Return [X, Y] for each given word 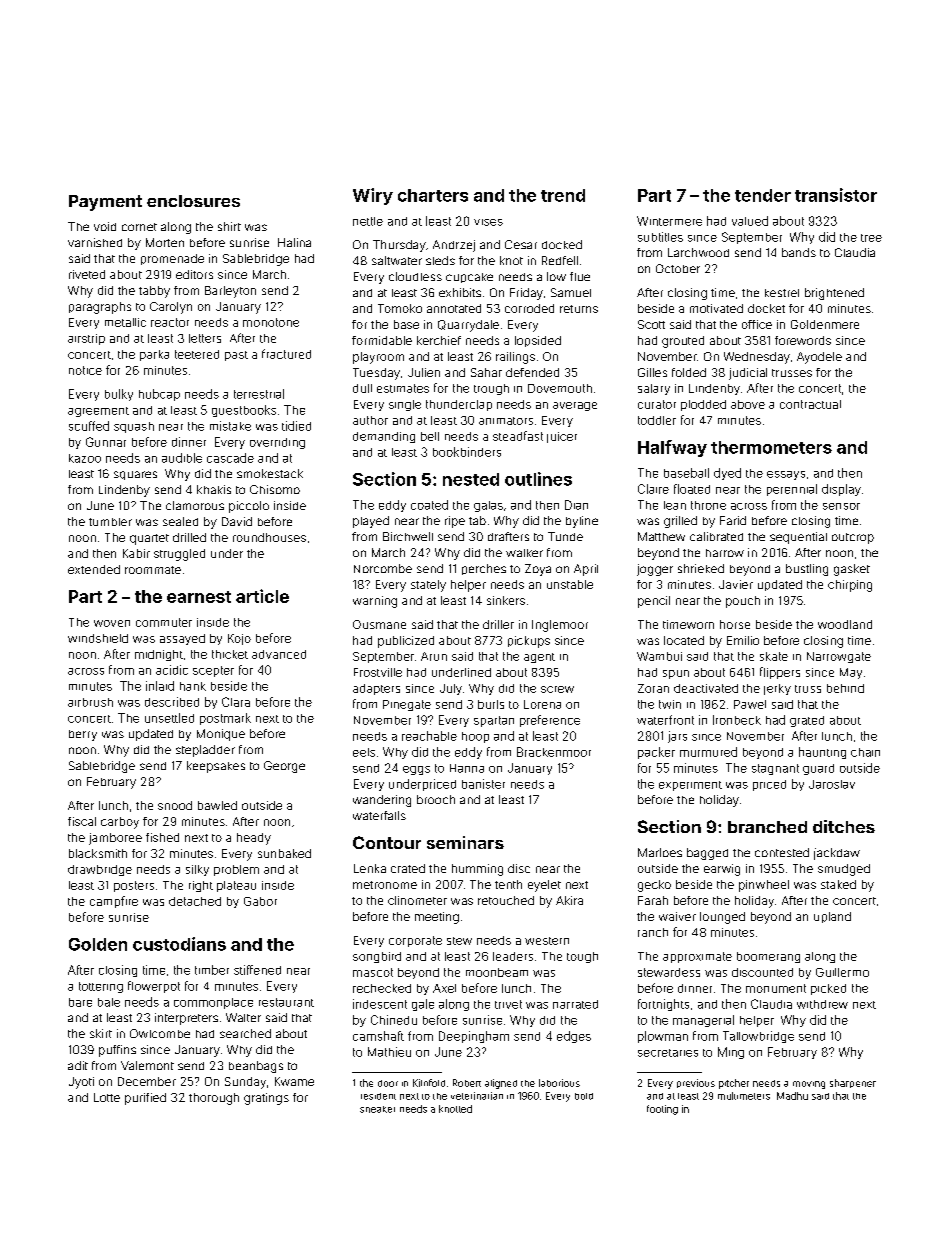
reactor [170, 322]
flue [580, 276]
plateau [236, 886]
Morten [165, 242]
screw [557, 689]
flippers [780, 673]
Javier [736, 584]
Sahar [486, 372]
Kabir [136, 553]
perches [484, 569]
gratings [266, 1099]
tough [582, 957]
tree [871, 238]
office [757, 324]
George [284, 767]
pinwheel [764, 886]
